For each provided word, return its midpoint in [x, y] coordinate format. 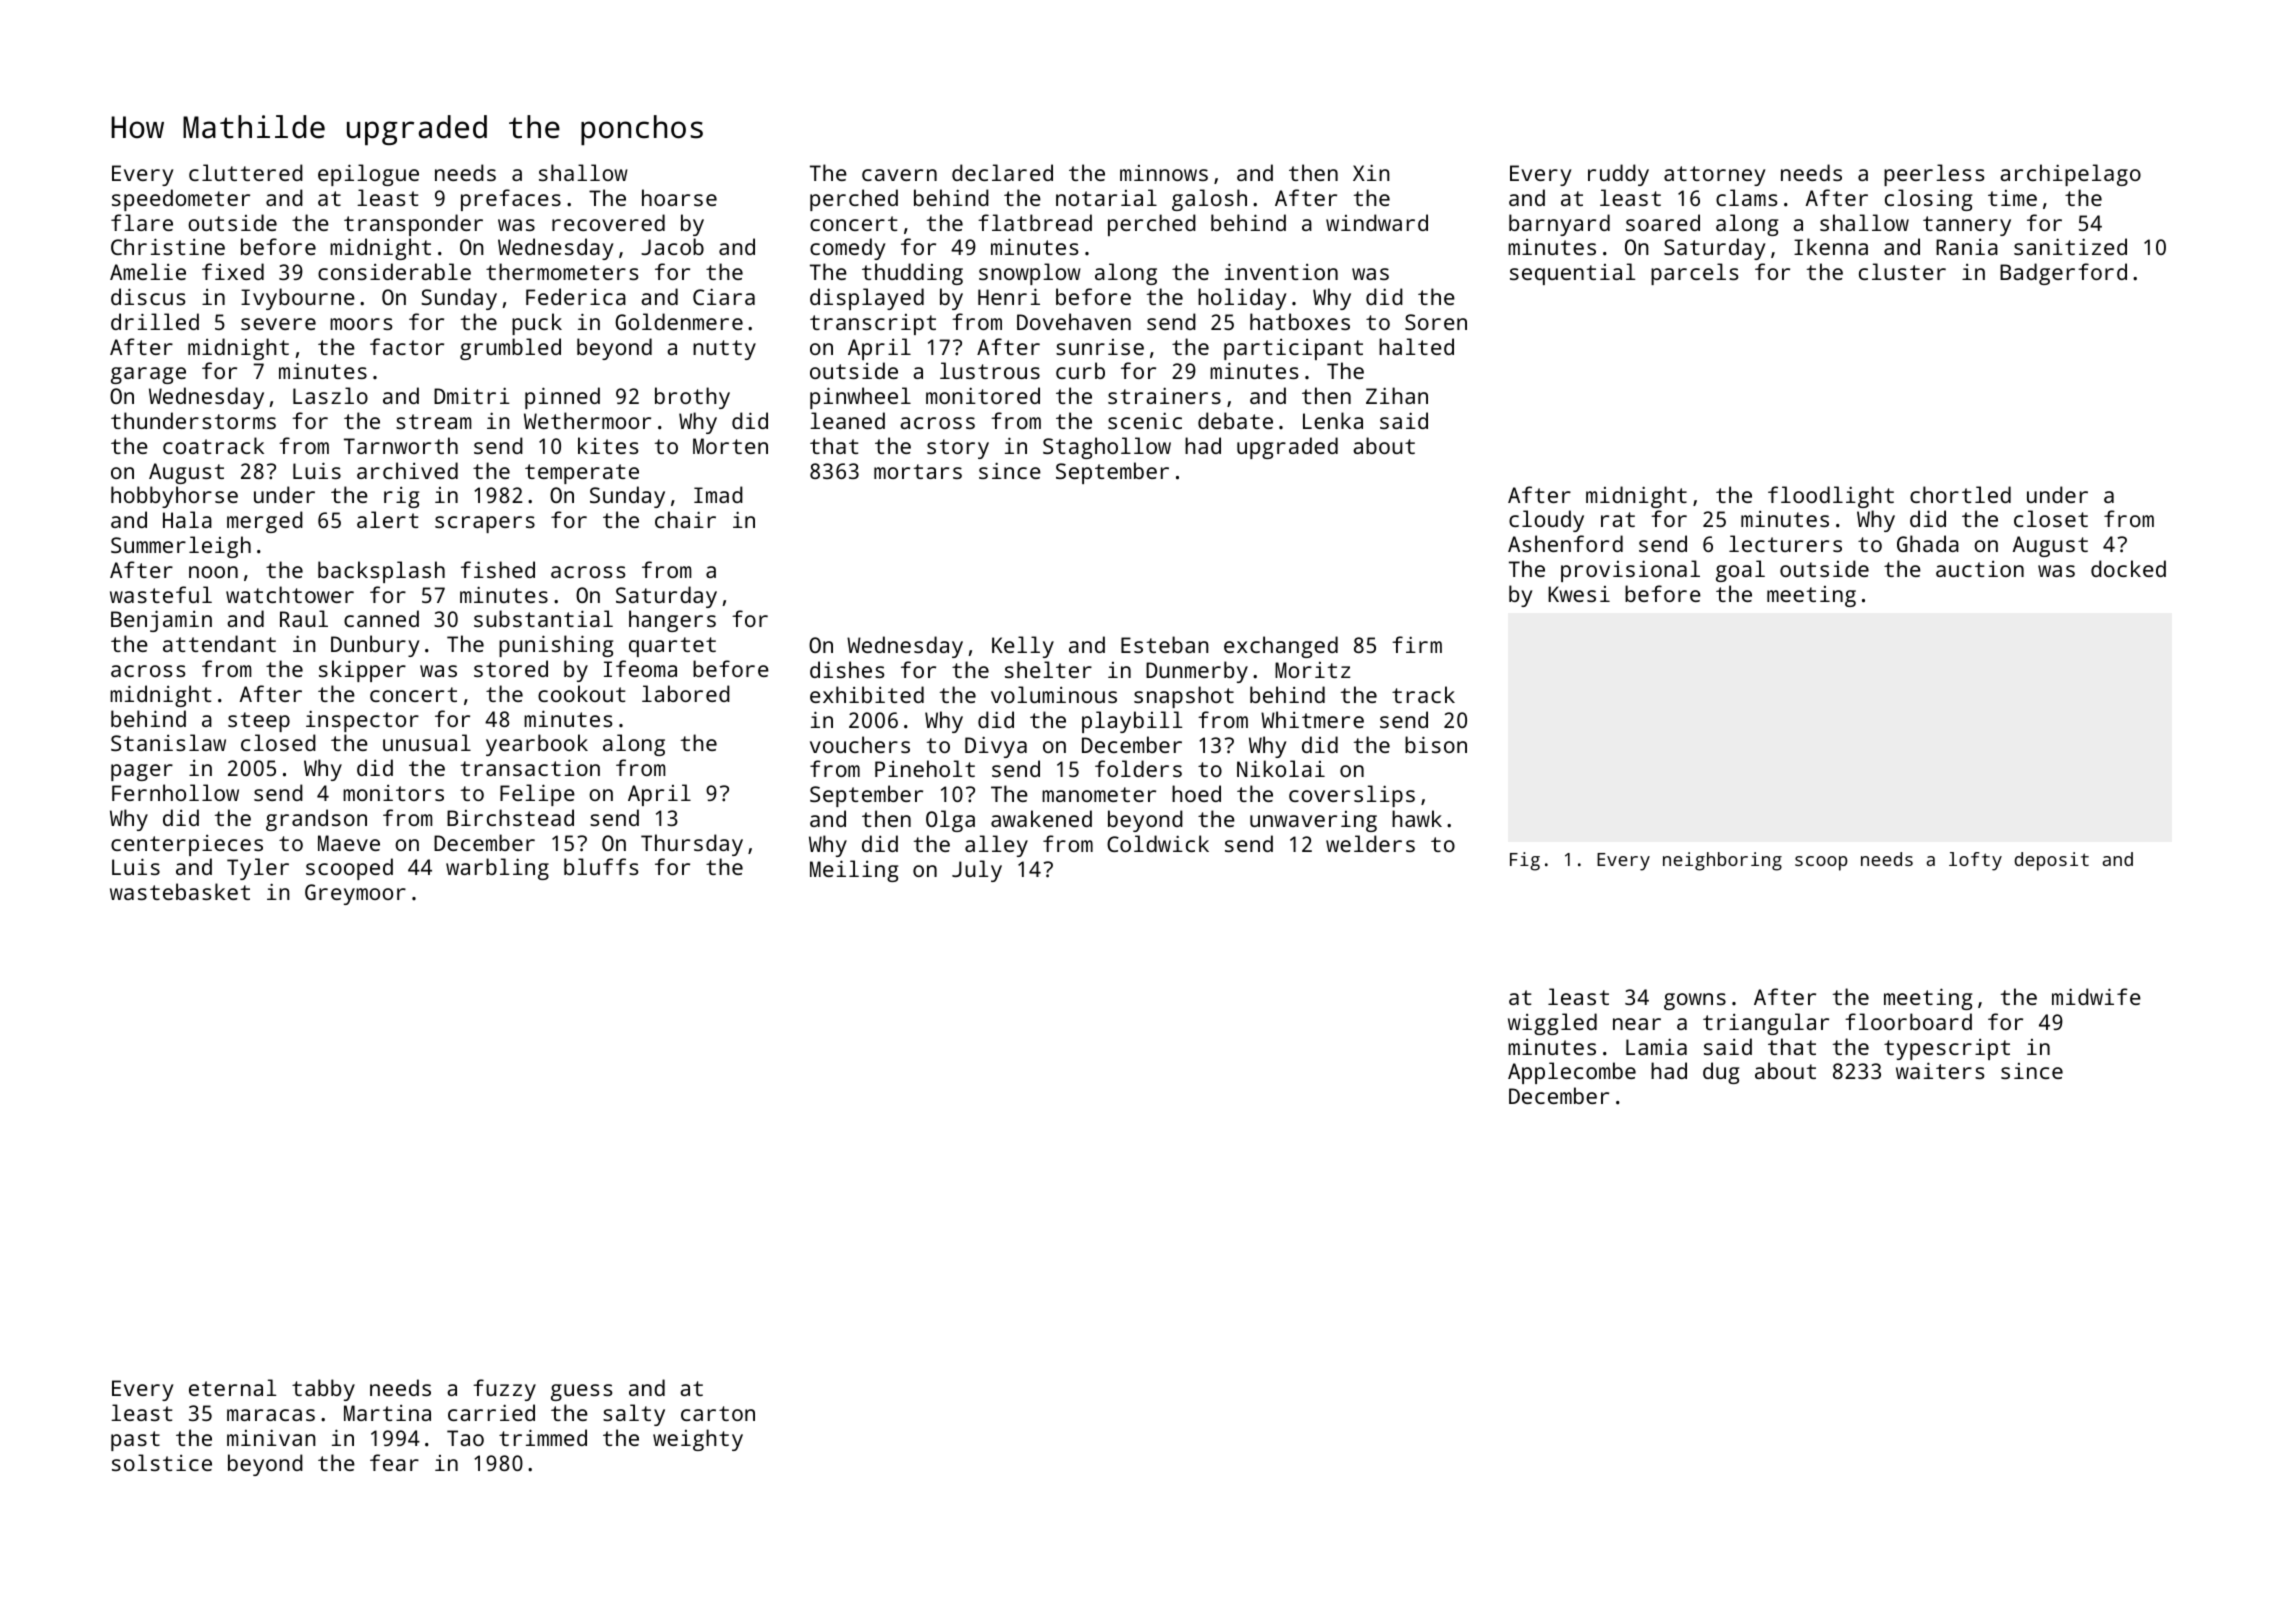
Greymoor [355, 894]
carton [718, 1413]
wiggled [1552, 1024]
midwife [2096, 996]
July [977, 871]
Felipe [537, 795]
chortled [1960, 494]
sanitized [2070, 246]
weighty [698, 1440]
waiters [1940, 1070]
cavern [899, 175]
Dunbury [375, 646]
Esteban [1165, 644]
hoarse [679, 197]
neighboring [1722, 861]
